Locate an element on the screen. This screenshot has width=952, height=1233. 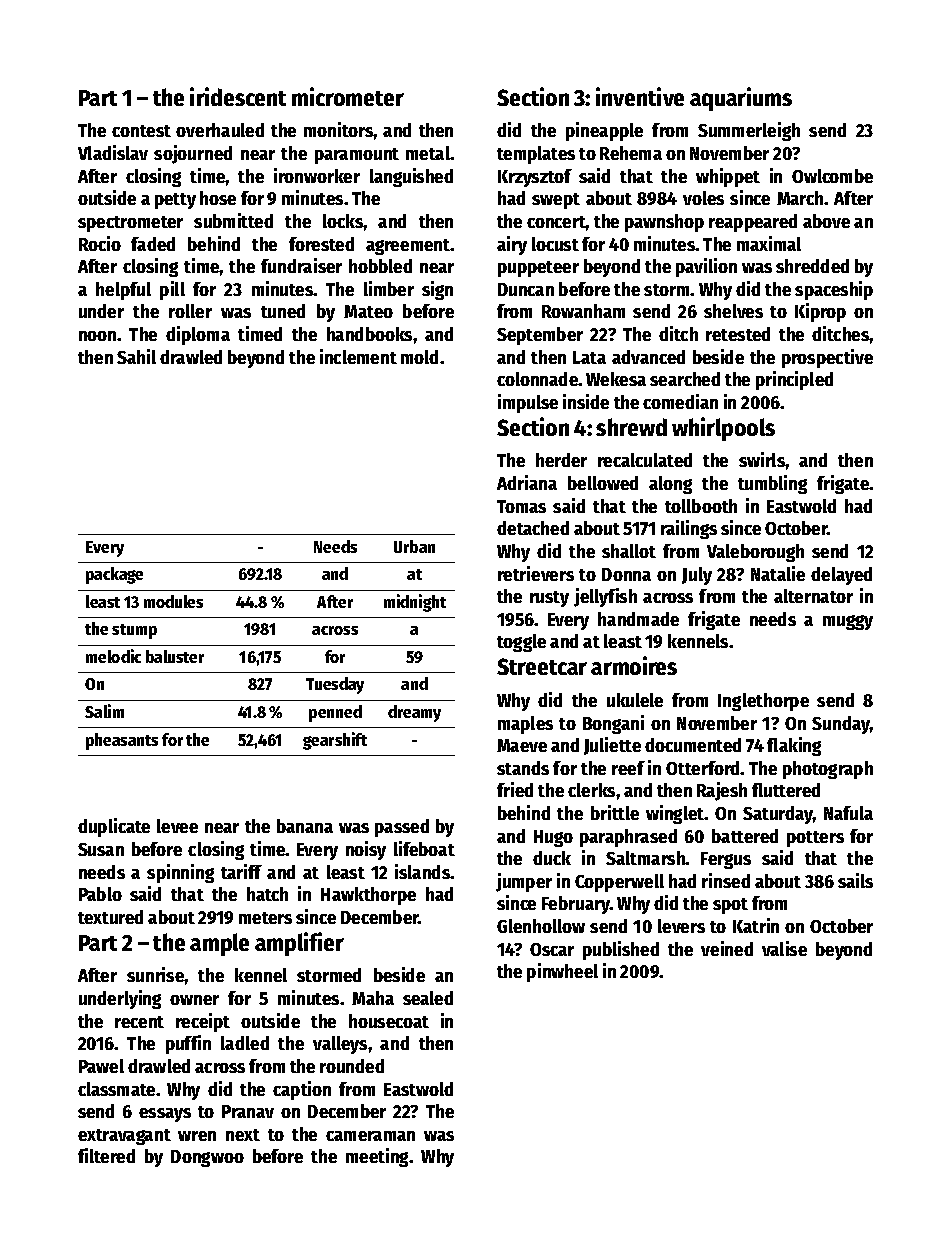
Susan is located at coordinates (101, 849).
